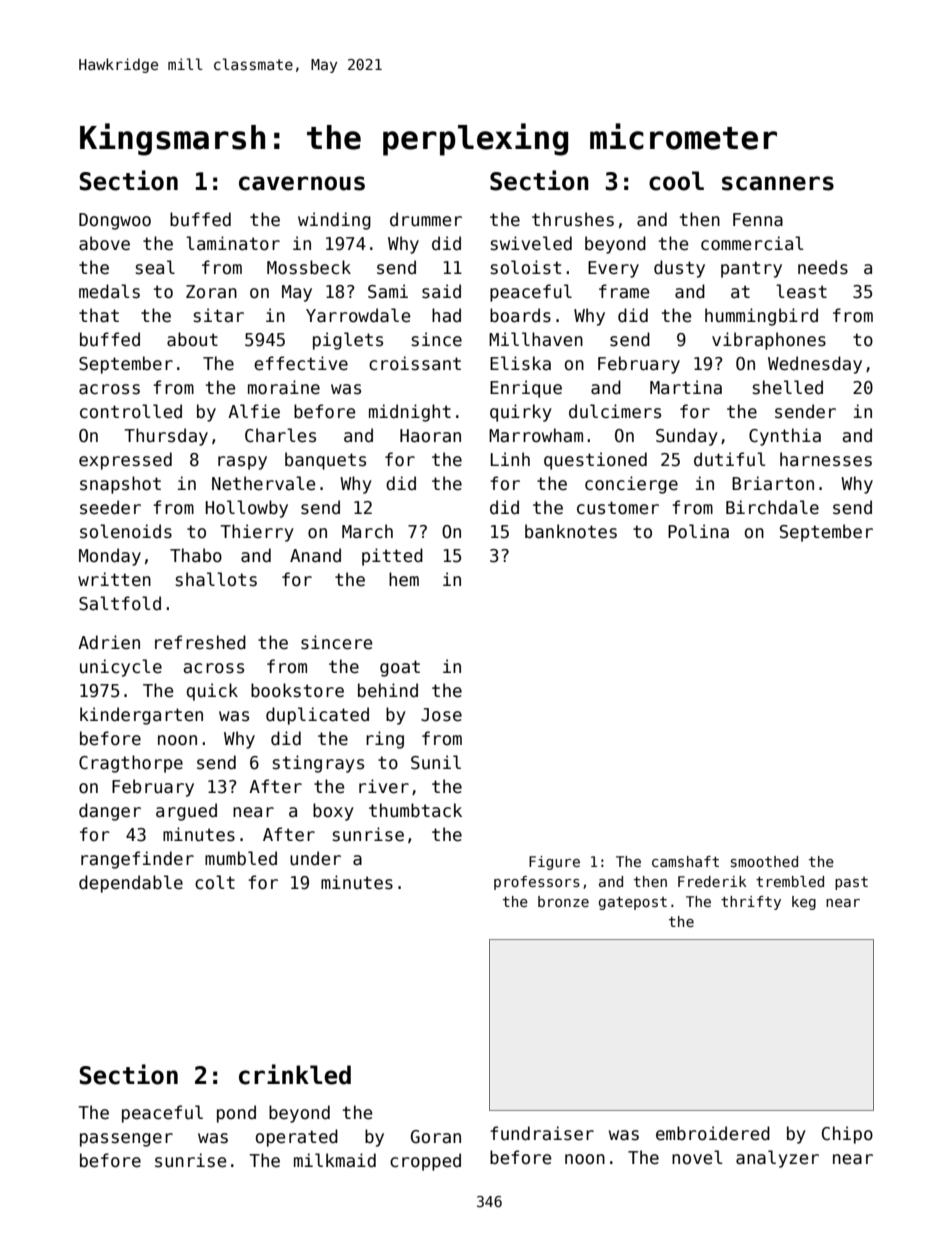 The height and width of the screenshot is (1233, 952). What do you see at coordinates (542, 1133) in the screenshot?
I see `fundraiser` at bounding box center [542, 1133].
